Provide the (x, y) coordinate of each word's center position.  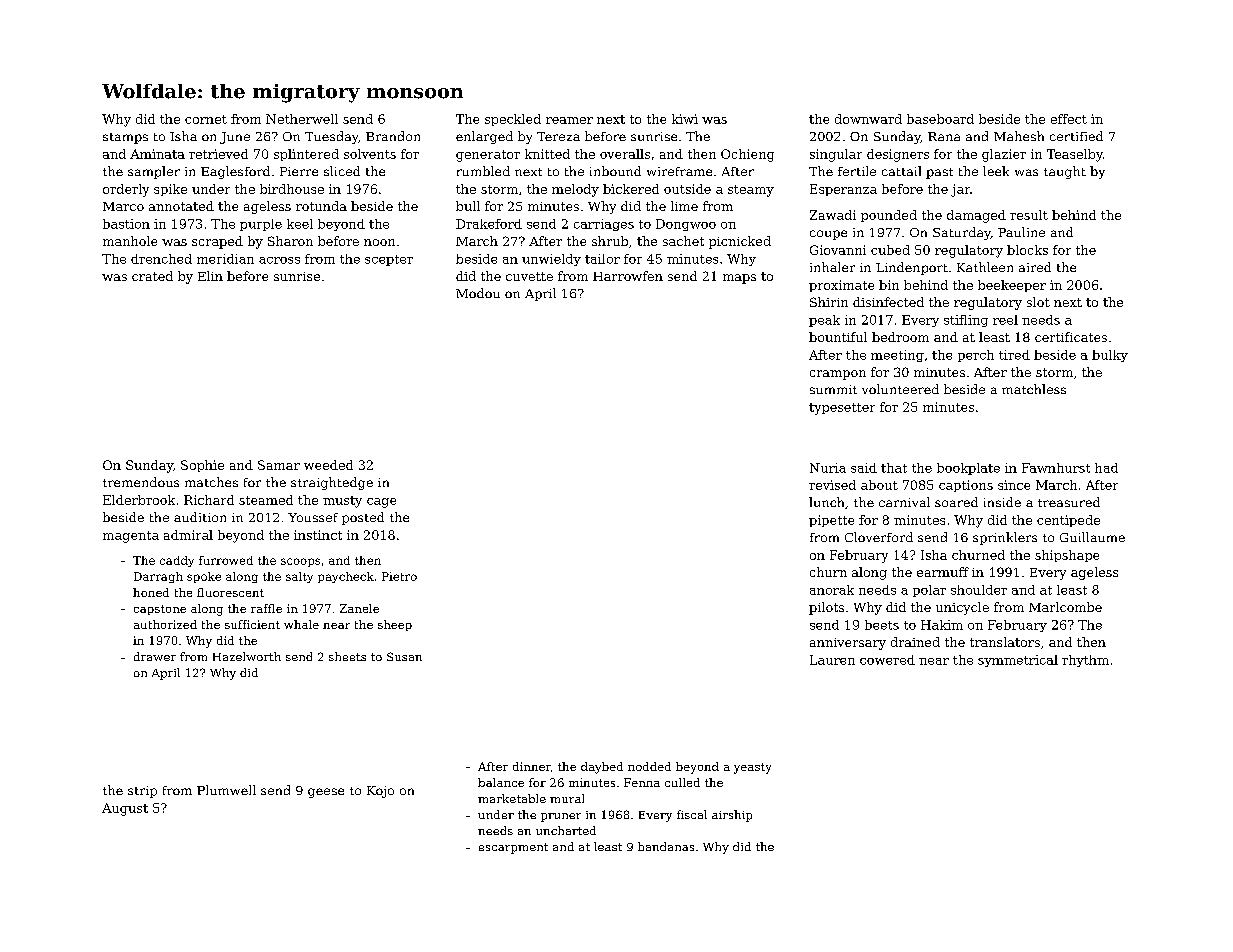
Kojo (380, 792)
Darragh (158, 577)
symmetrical (1018, 661)
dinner (532, 766)
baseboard (940, 119)
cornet (206, 119)
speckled (513, 120)
